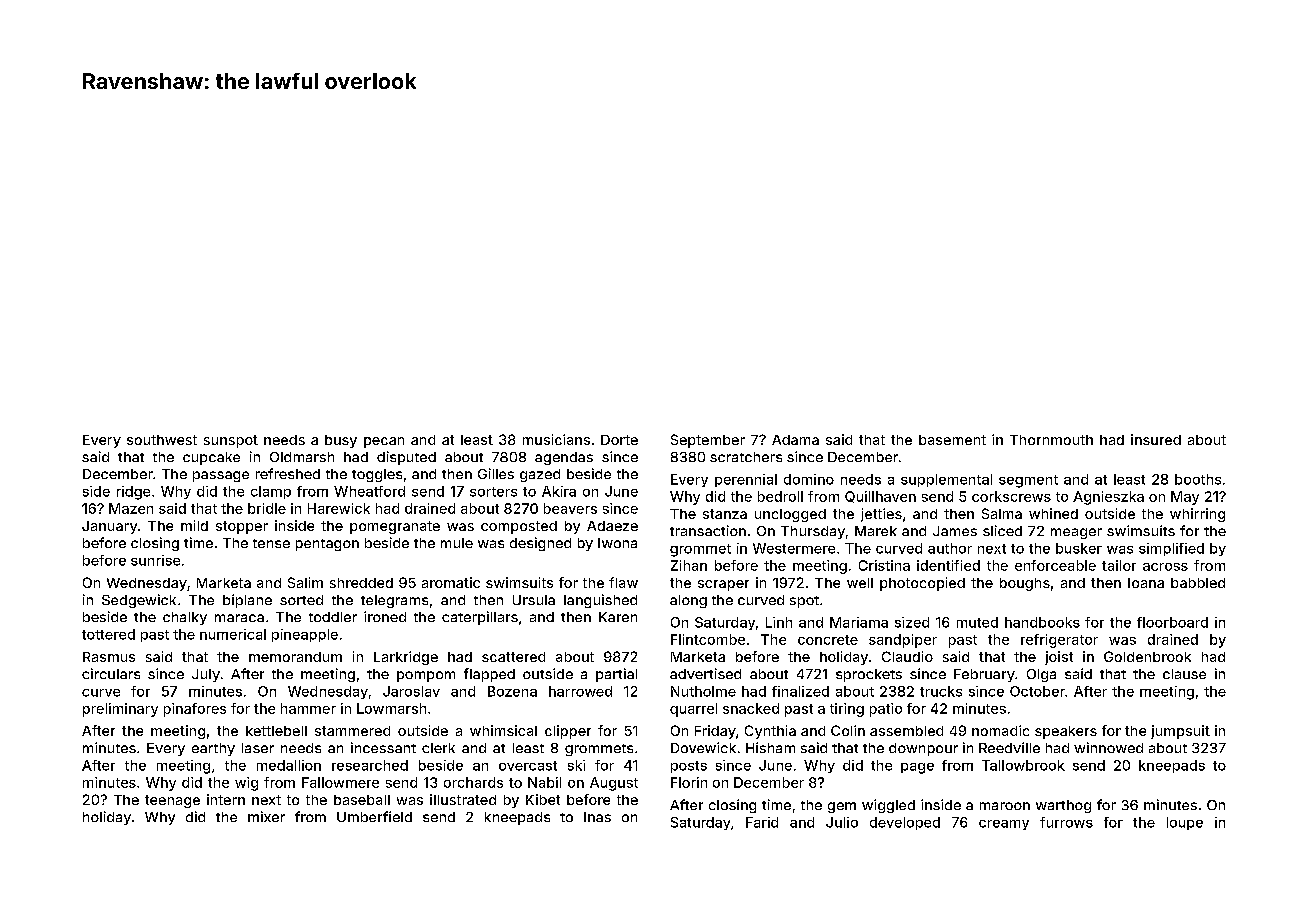 This screenshot has width=1308, height=924. Describe the element at coordinates (723, 585) in the screenshot. I see `scraper` at that location.
